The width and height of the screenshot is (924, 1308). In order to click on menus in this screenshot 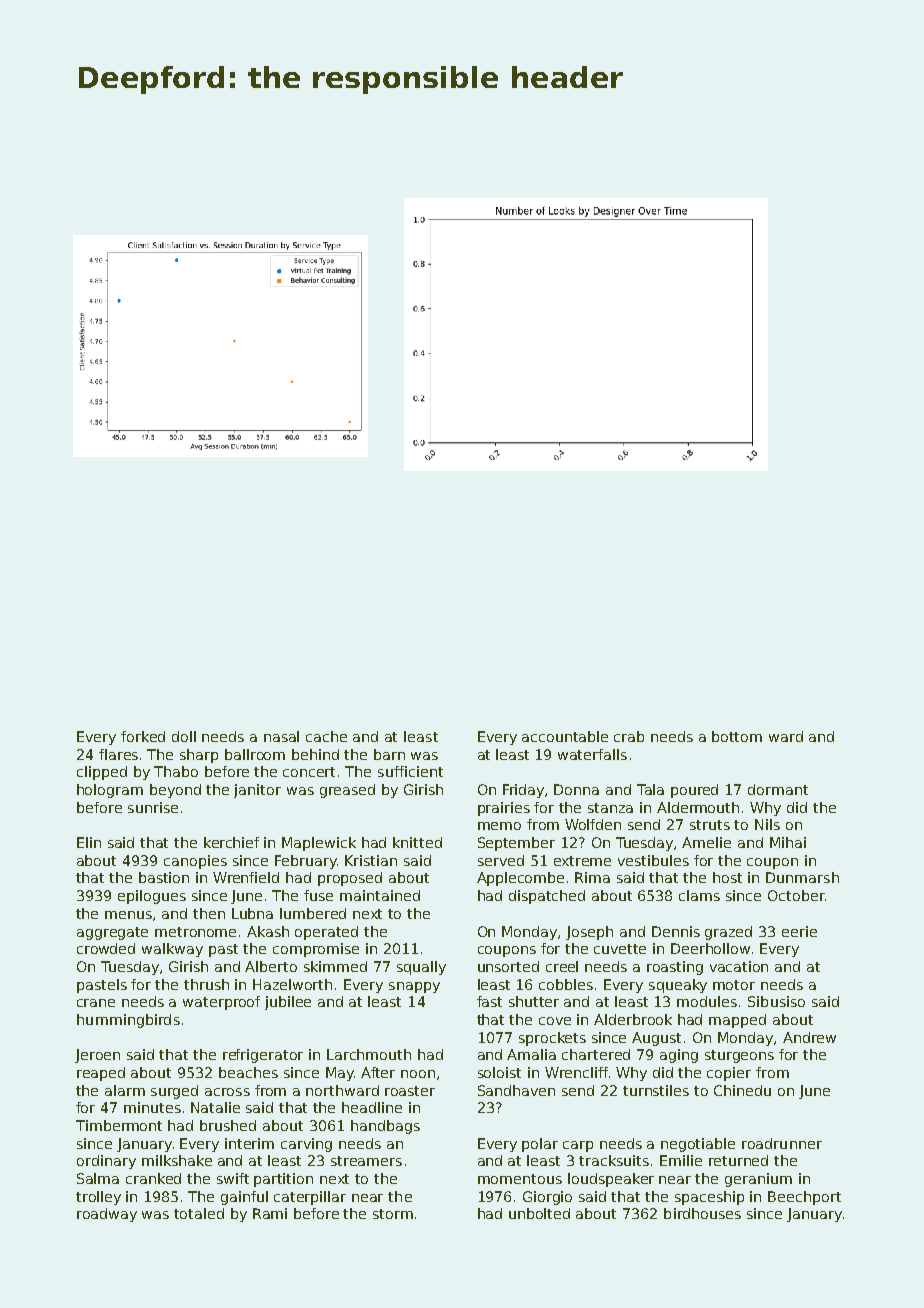, I will do `click(128, 915)`.
